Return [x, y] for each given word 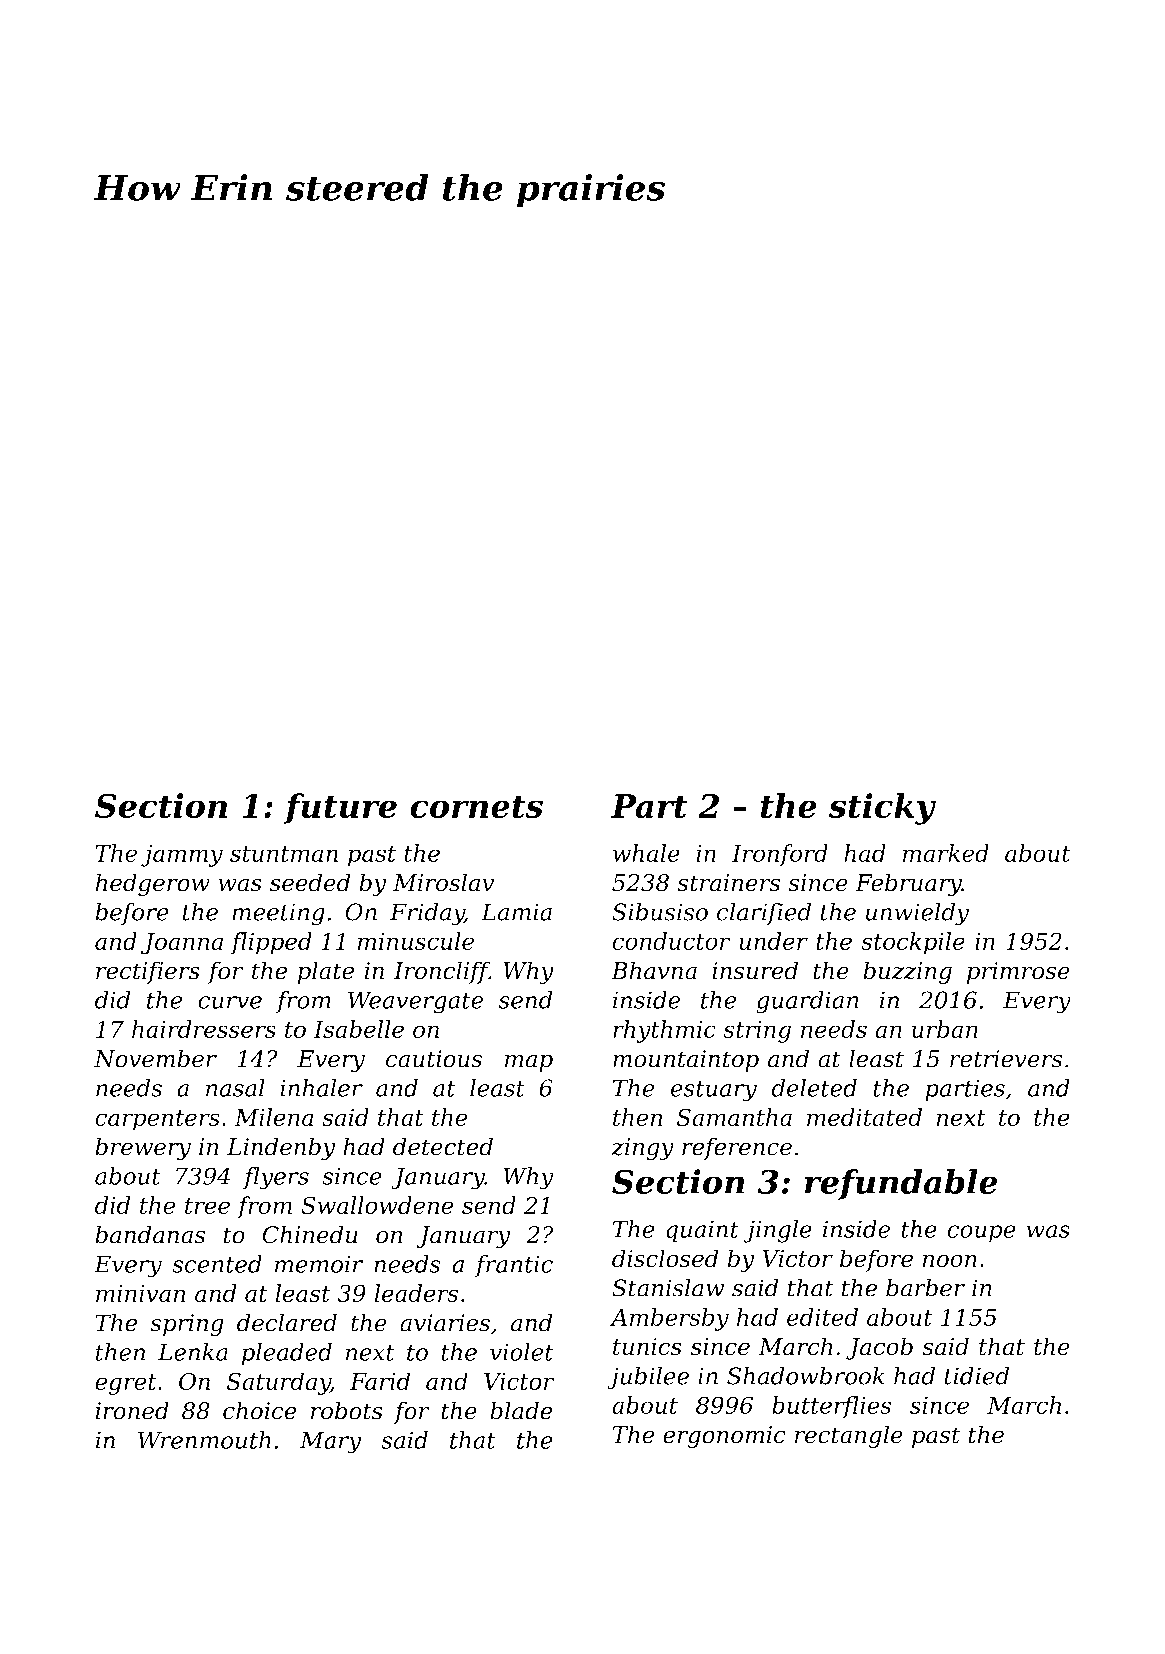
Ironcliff [441, 972]
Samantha [734, 1117]
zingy [642, 1149]
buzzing [907, 972]
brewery [143, 1149]
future [340, 808]
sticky [882, 809]
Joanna [182, 944]
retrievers [1006, 1059]
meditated [864, 1117]
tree [207, 1206]
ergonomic [724, 1437]
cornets [476, 806]
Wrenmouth [204, 1440]
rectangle [849, 1436]
